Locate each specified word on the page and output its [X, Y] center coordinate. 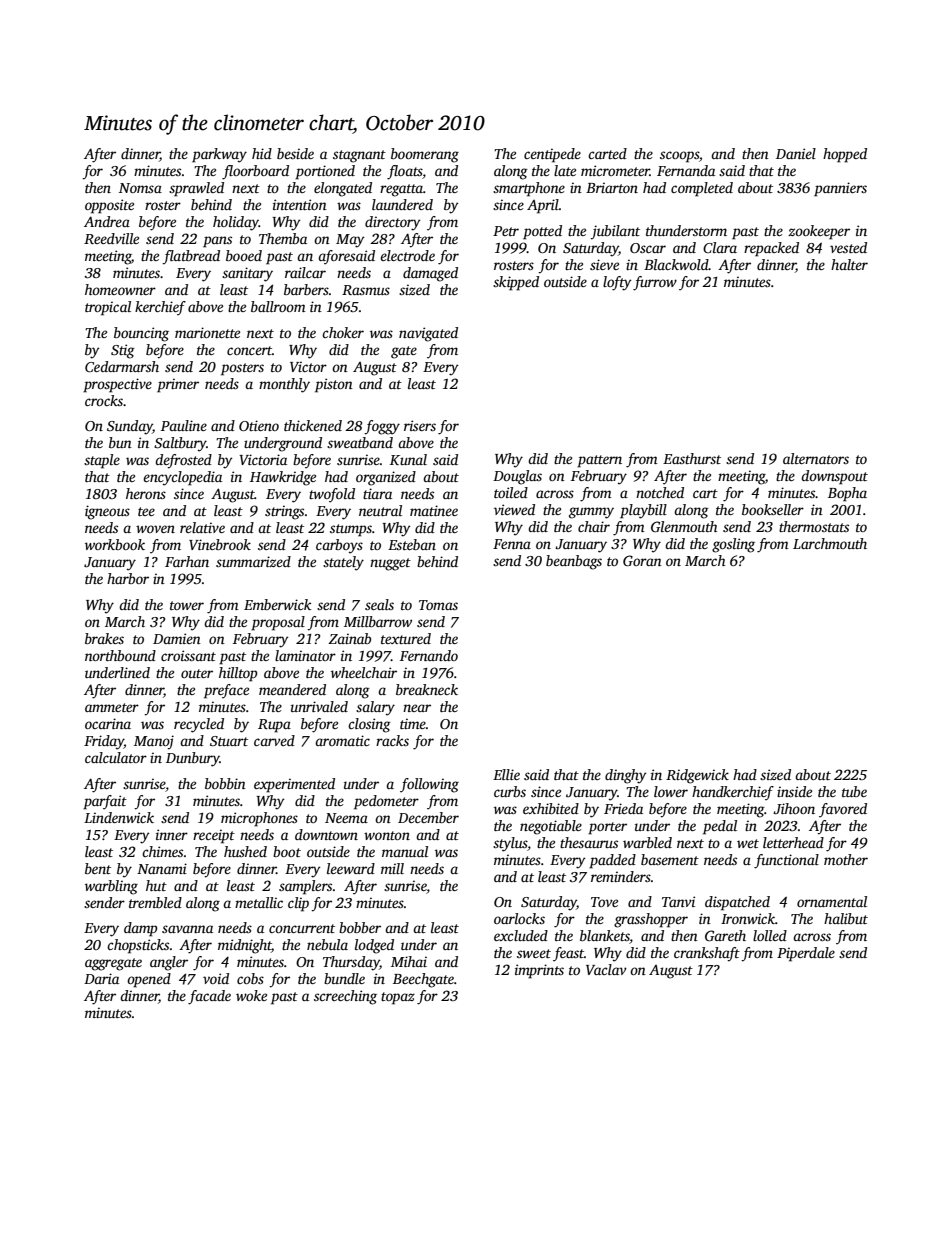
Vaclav [606, 969]
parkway [219, 155]
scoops [679, 157]
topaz [398, 998]
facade [209, 997]
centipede [552, 155]
